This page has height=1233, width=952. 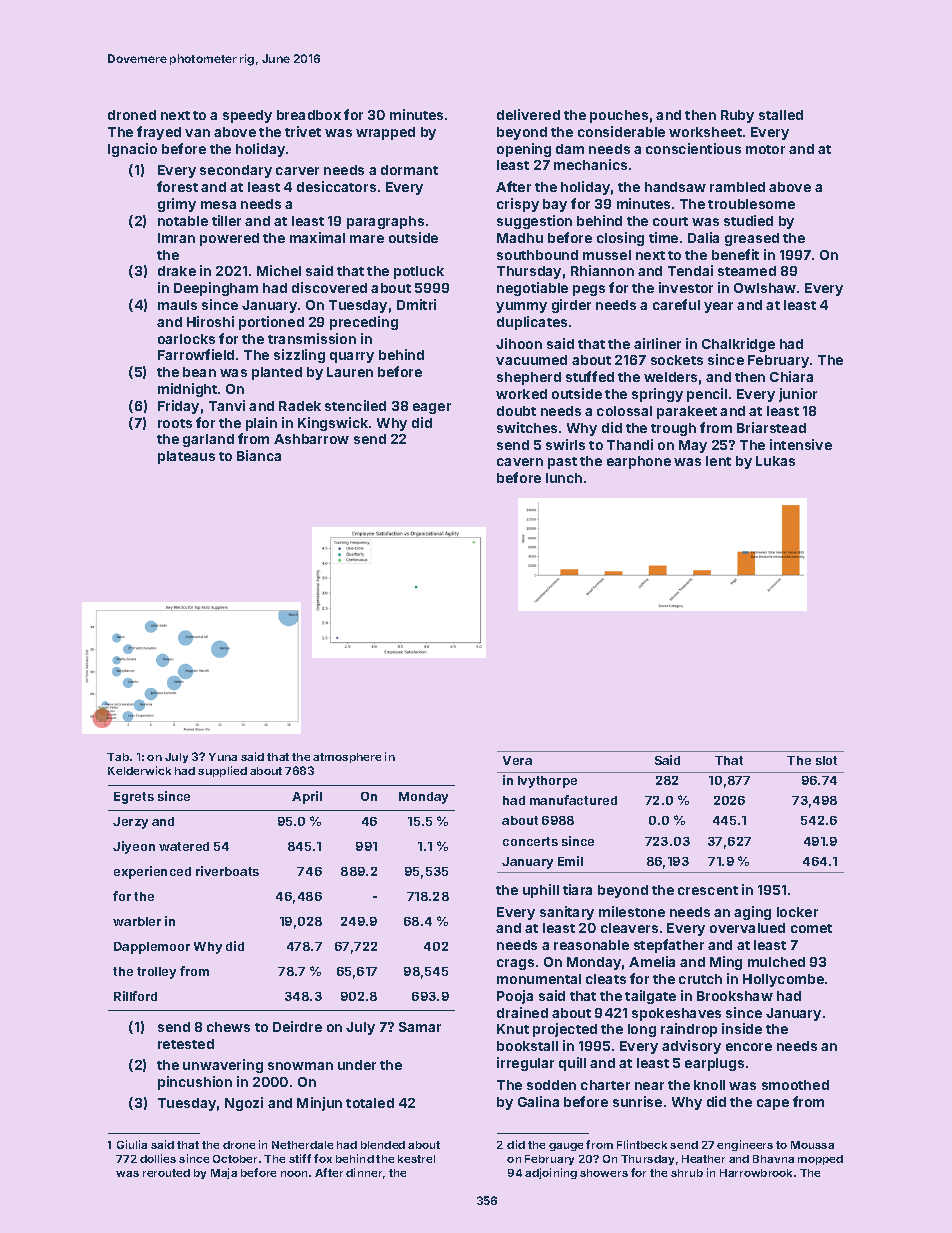 I want to click on Galina, so click(x=538, y=1101).
